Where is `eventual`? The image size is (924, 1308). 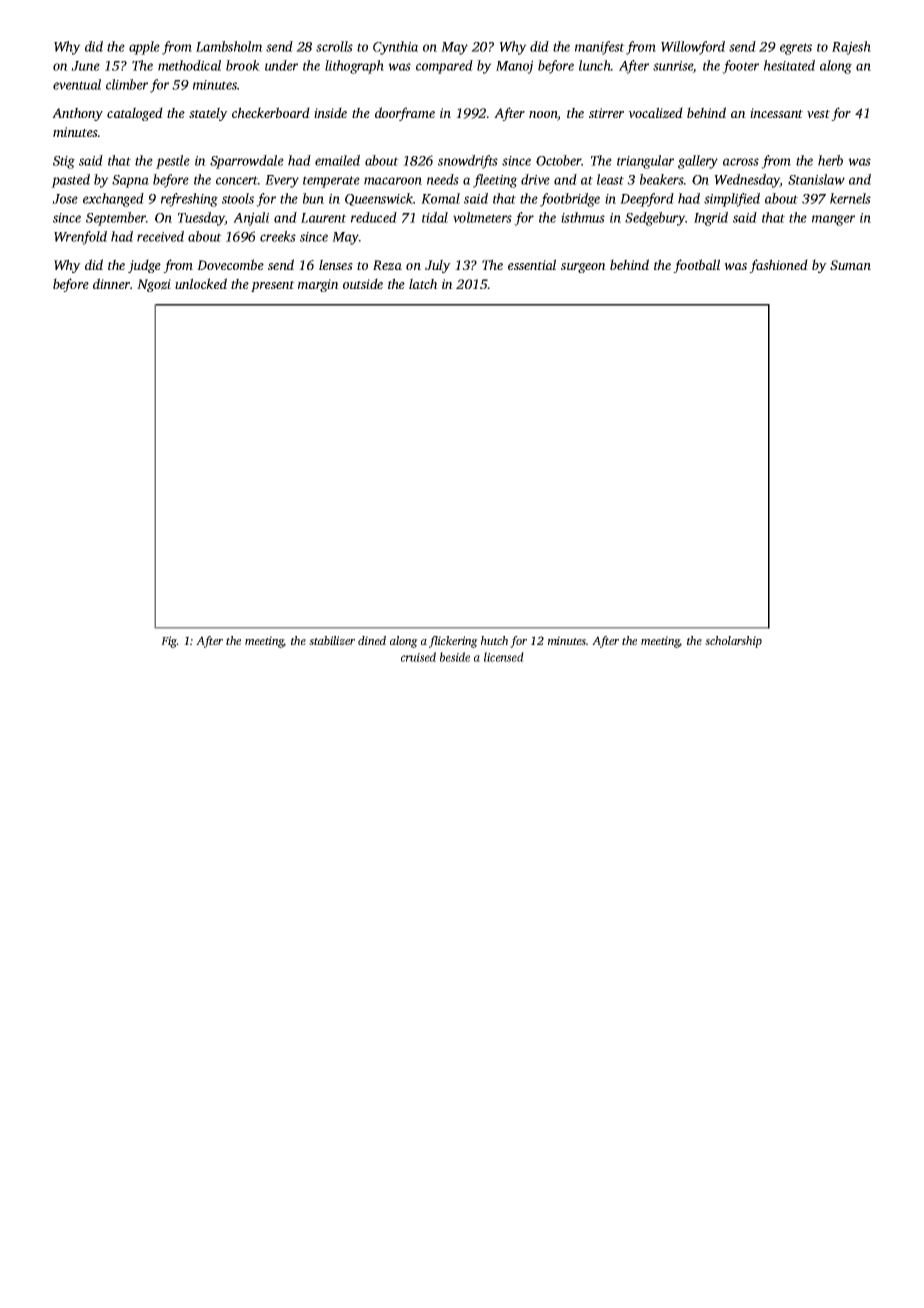 eventual is located at coordinates (77, 84).
